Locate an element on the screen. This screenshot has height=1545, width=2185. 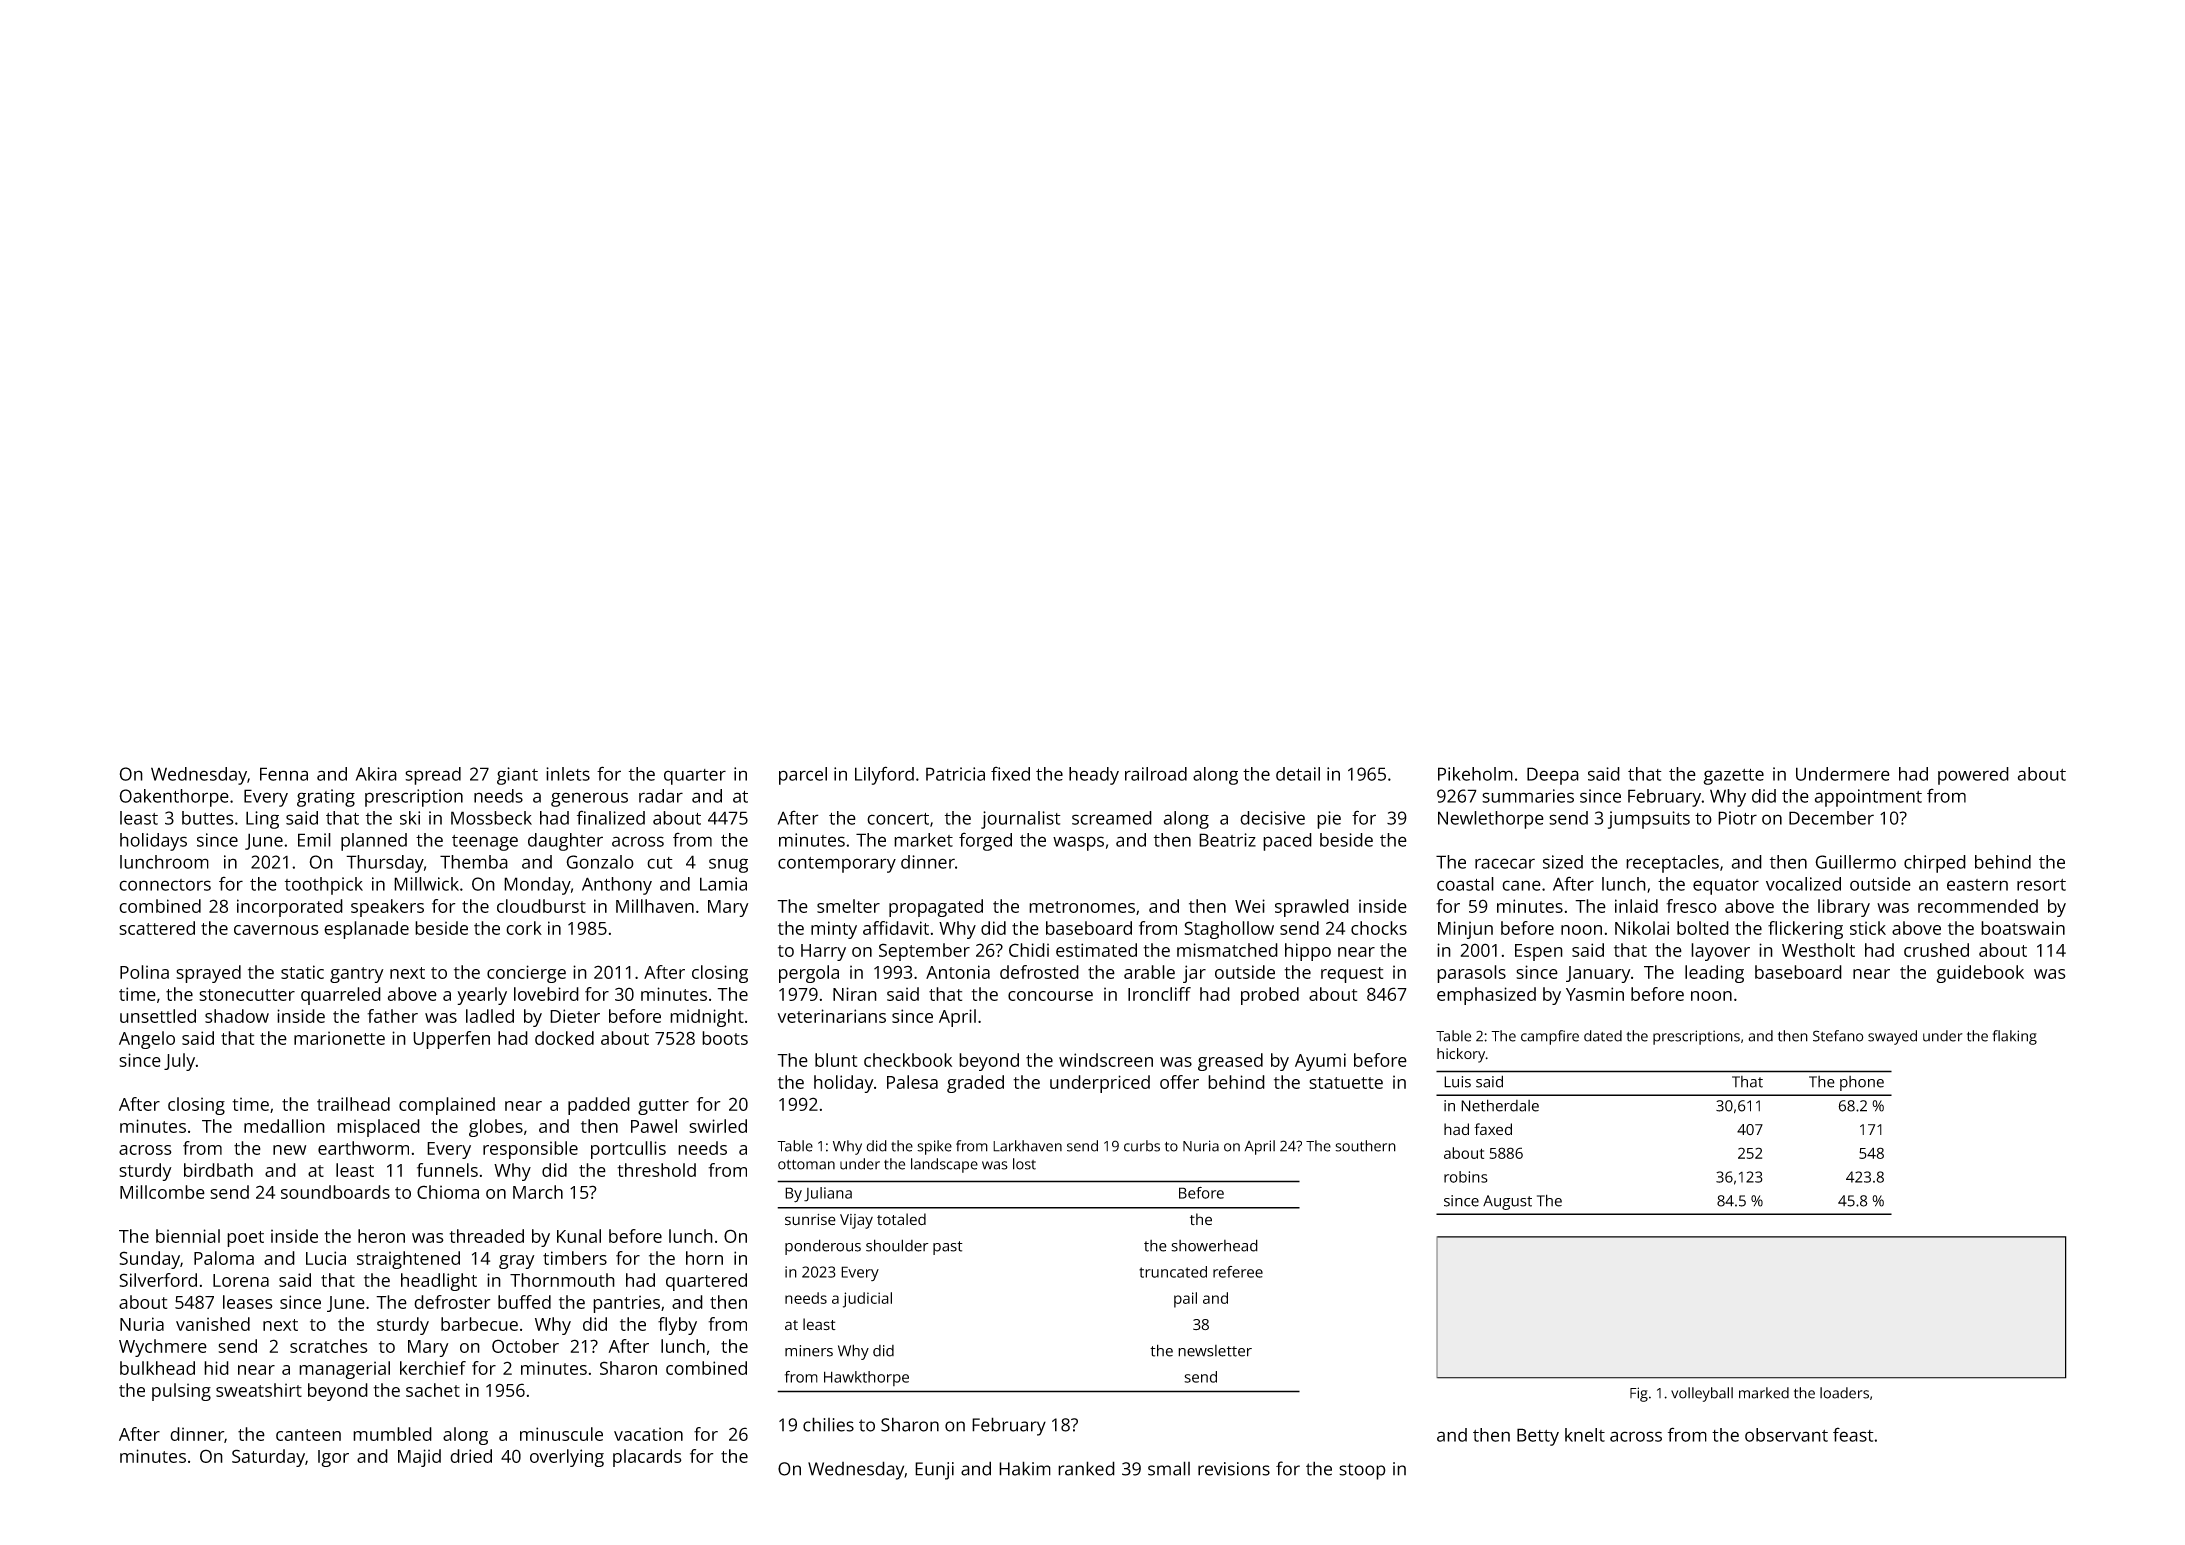
buttes is located at coordinates (207, 818).
